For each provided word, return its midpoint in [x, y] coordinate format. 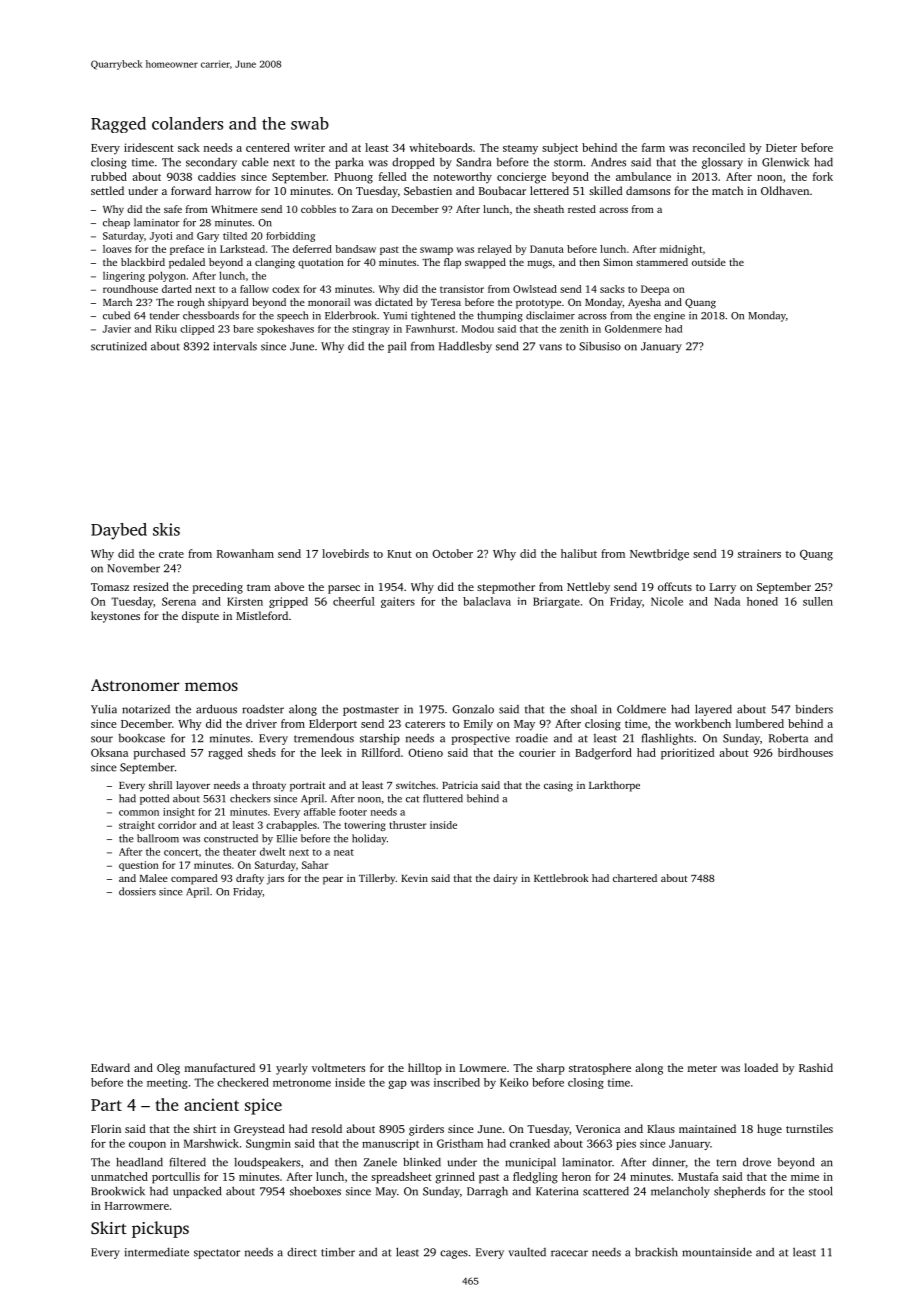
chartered [635, 878]
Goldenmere [633, 329]
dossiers [137, 891]
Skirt [109, 1228]
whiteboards [440, 147]
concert [181, 852]
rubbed [109, 176]
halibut [579, 553]
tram [259, 587]
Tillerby [377, 879]
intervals [235, 346]
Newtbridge [659, 555]
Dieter [781, 147]
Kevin [414, 878]
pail [397, 347]
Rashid [816, 1067]
